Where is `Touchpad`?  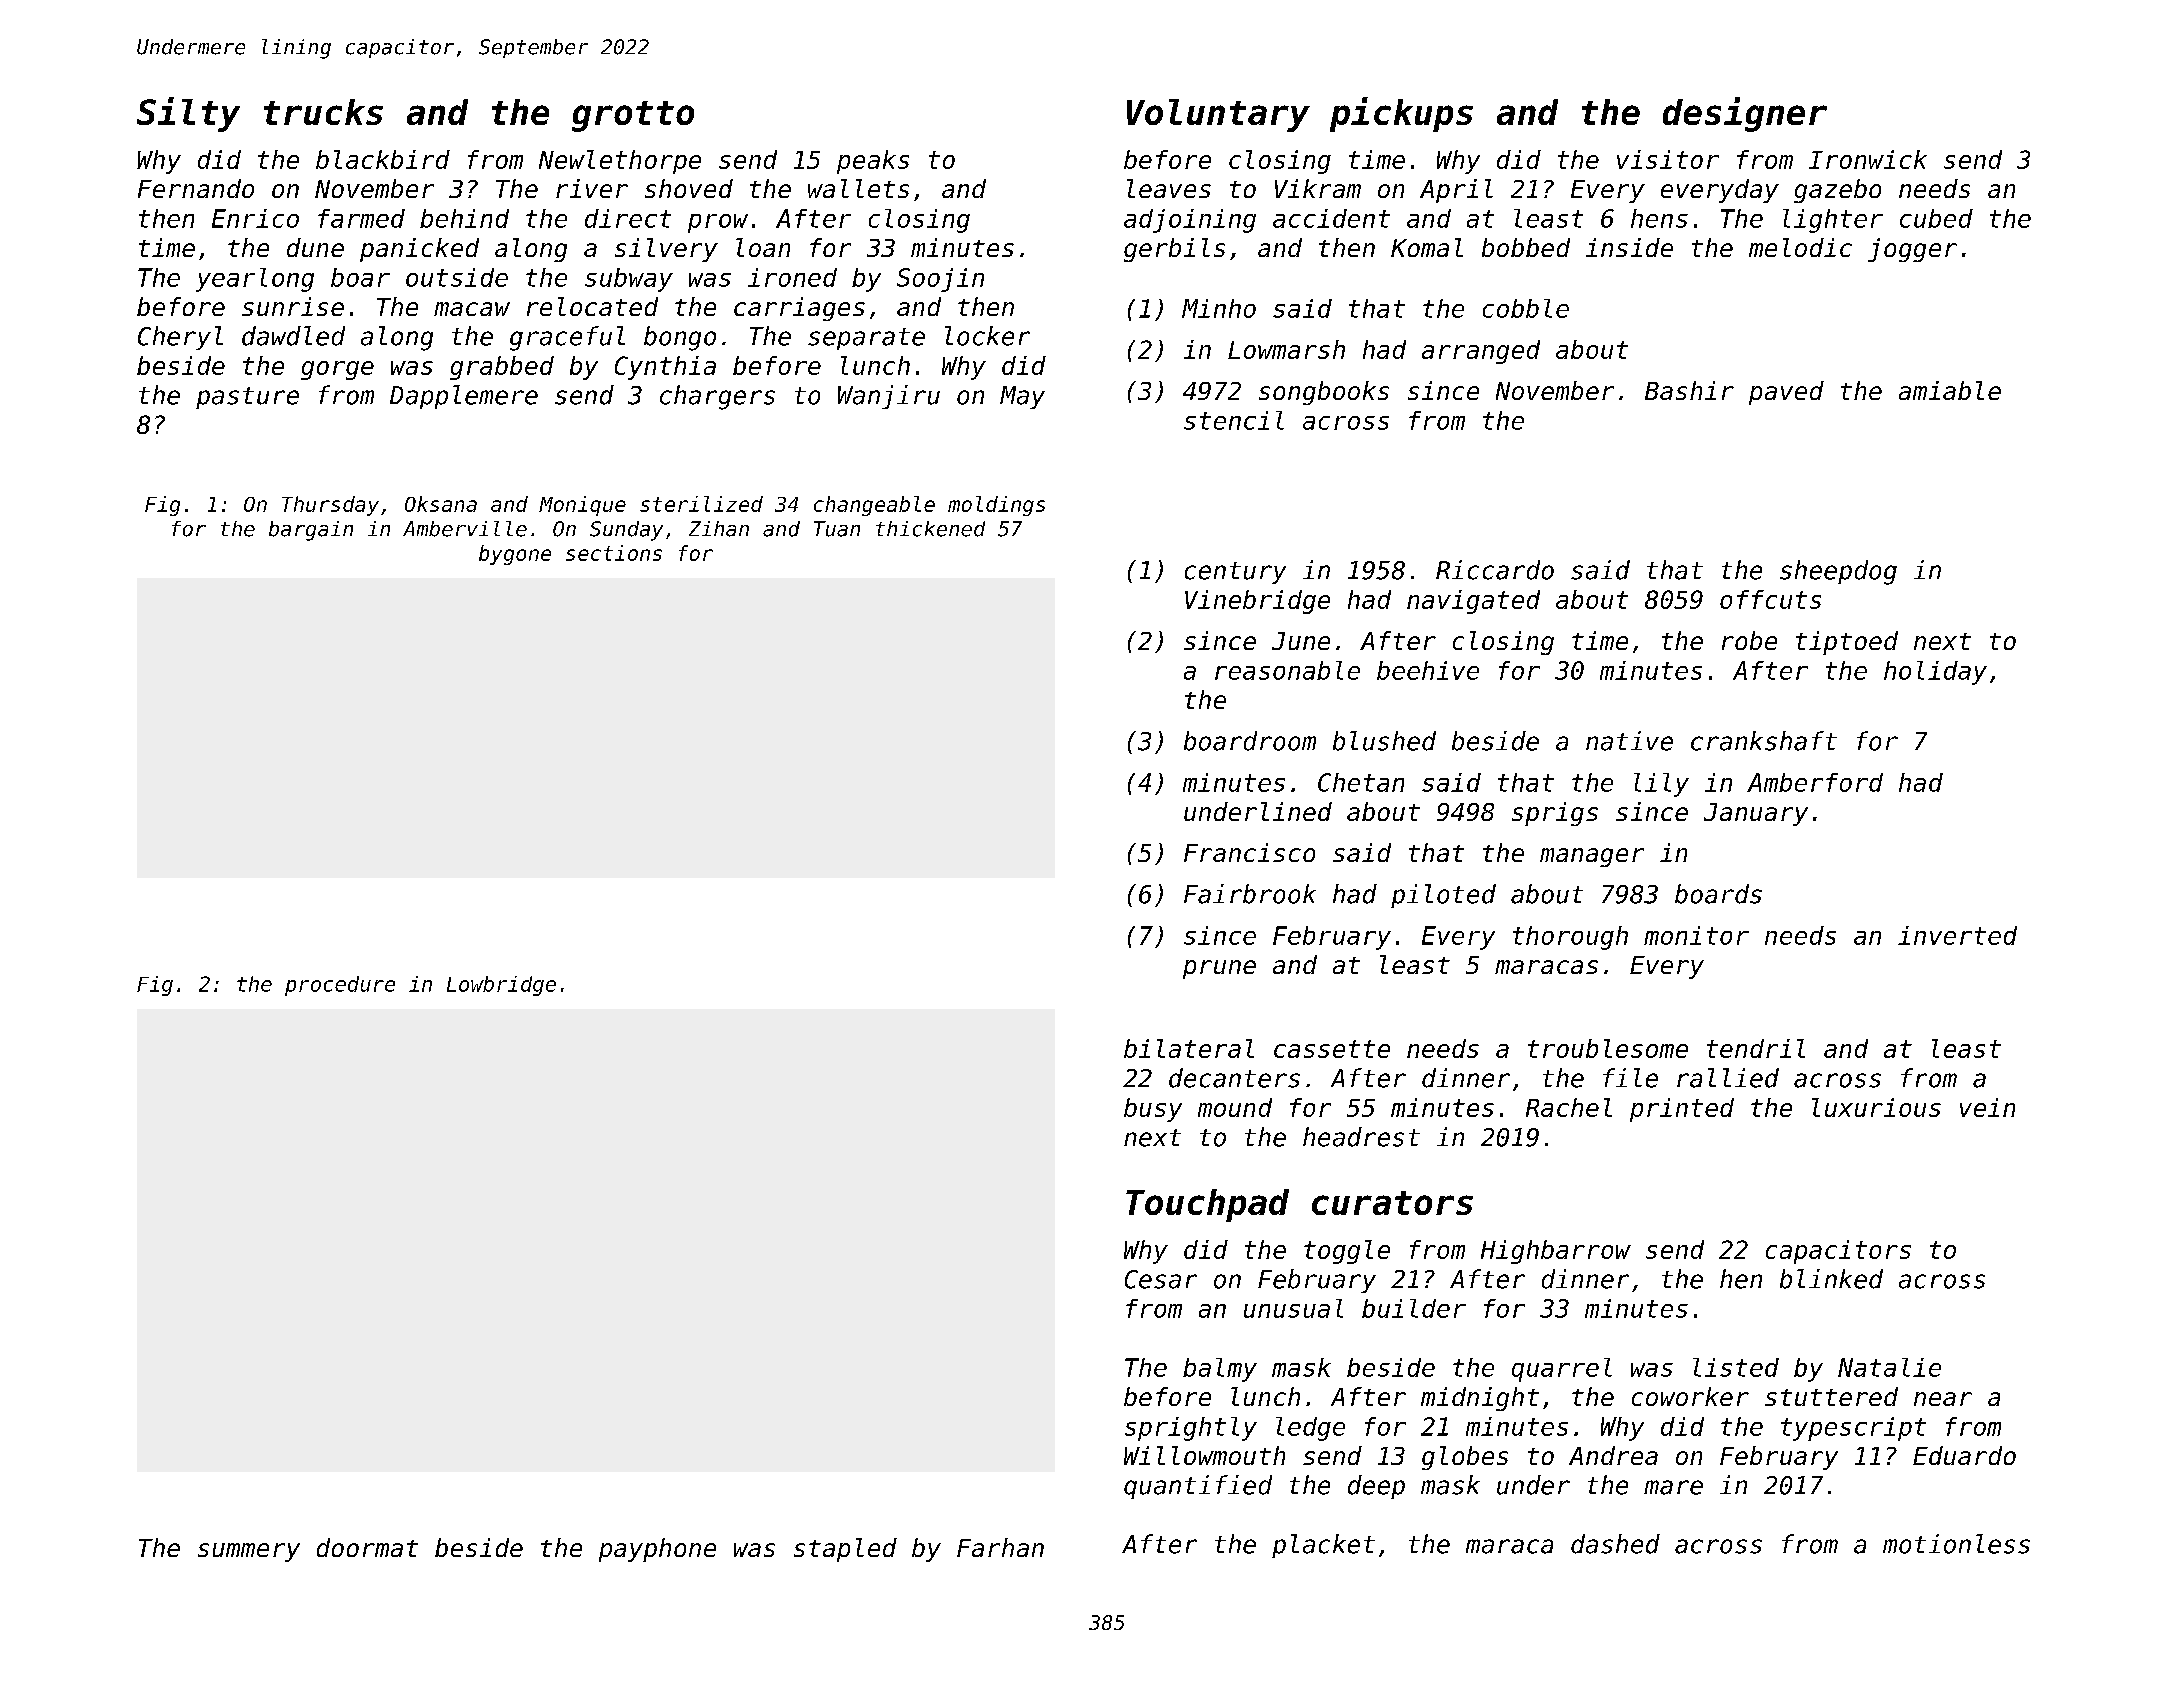 Touchpad is located at coordinates (1207, 1205).
